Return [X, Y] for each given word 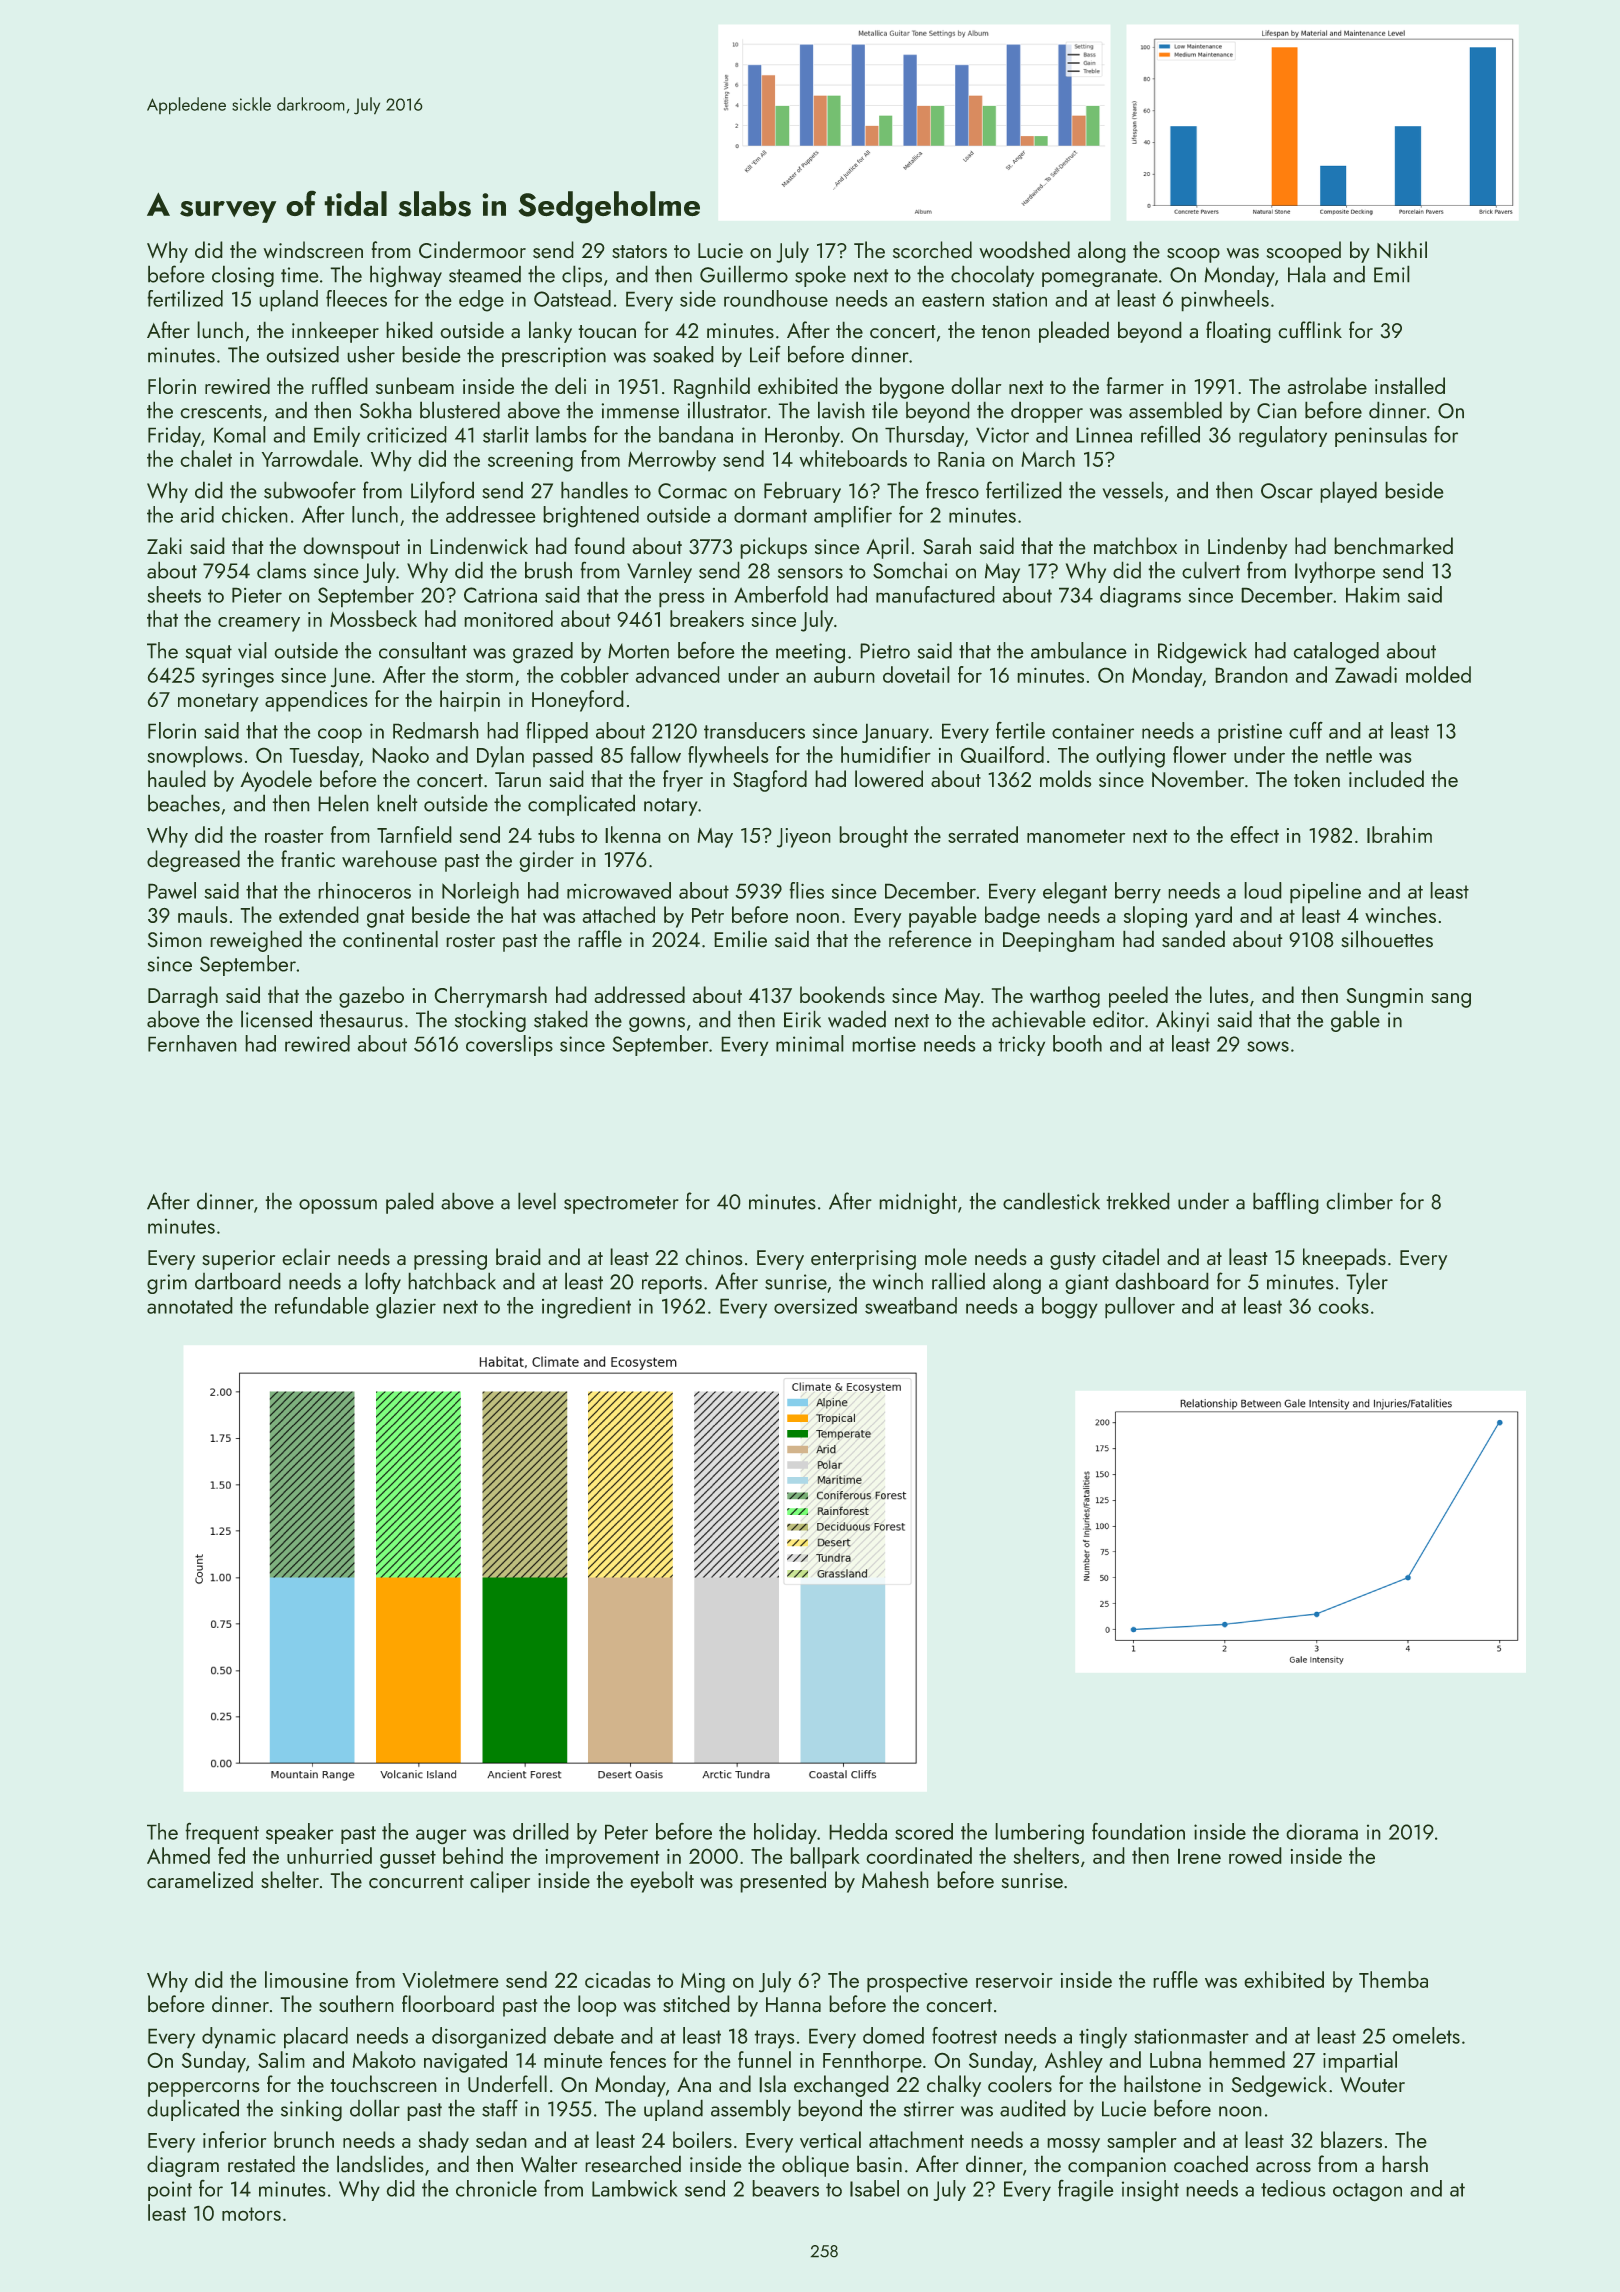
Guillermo [744, 274]
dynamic [239, 2038]
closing [243, 276]
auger [441, 1837]
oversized [815, 1305]
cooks [1343, 1305]
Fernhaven [192, 1043]
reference [930, 939]
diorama [1322, 1831]
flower [1200, 754]
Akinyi [1182, 1021]
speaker [300, 1833]
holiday [785, 1833]
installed [1410, 385]
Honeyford [578, 701]
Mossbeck [373, 618]
